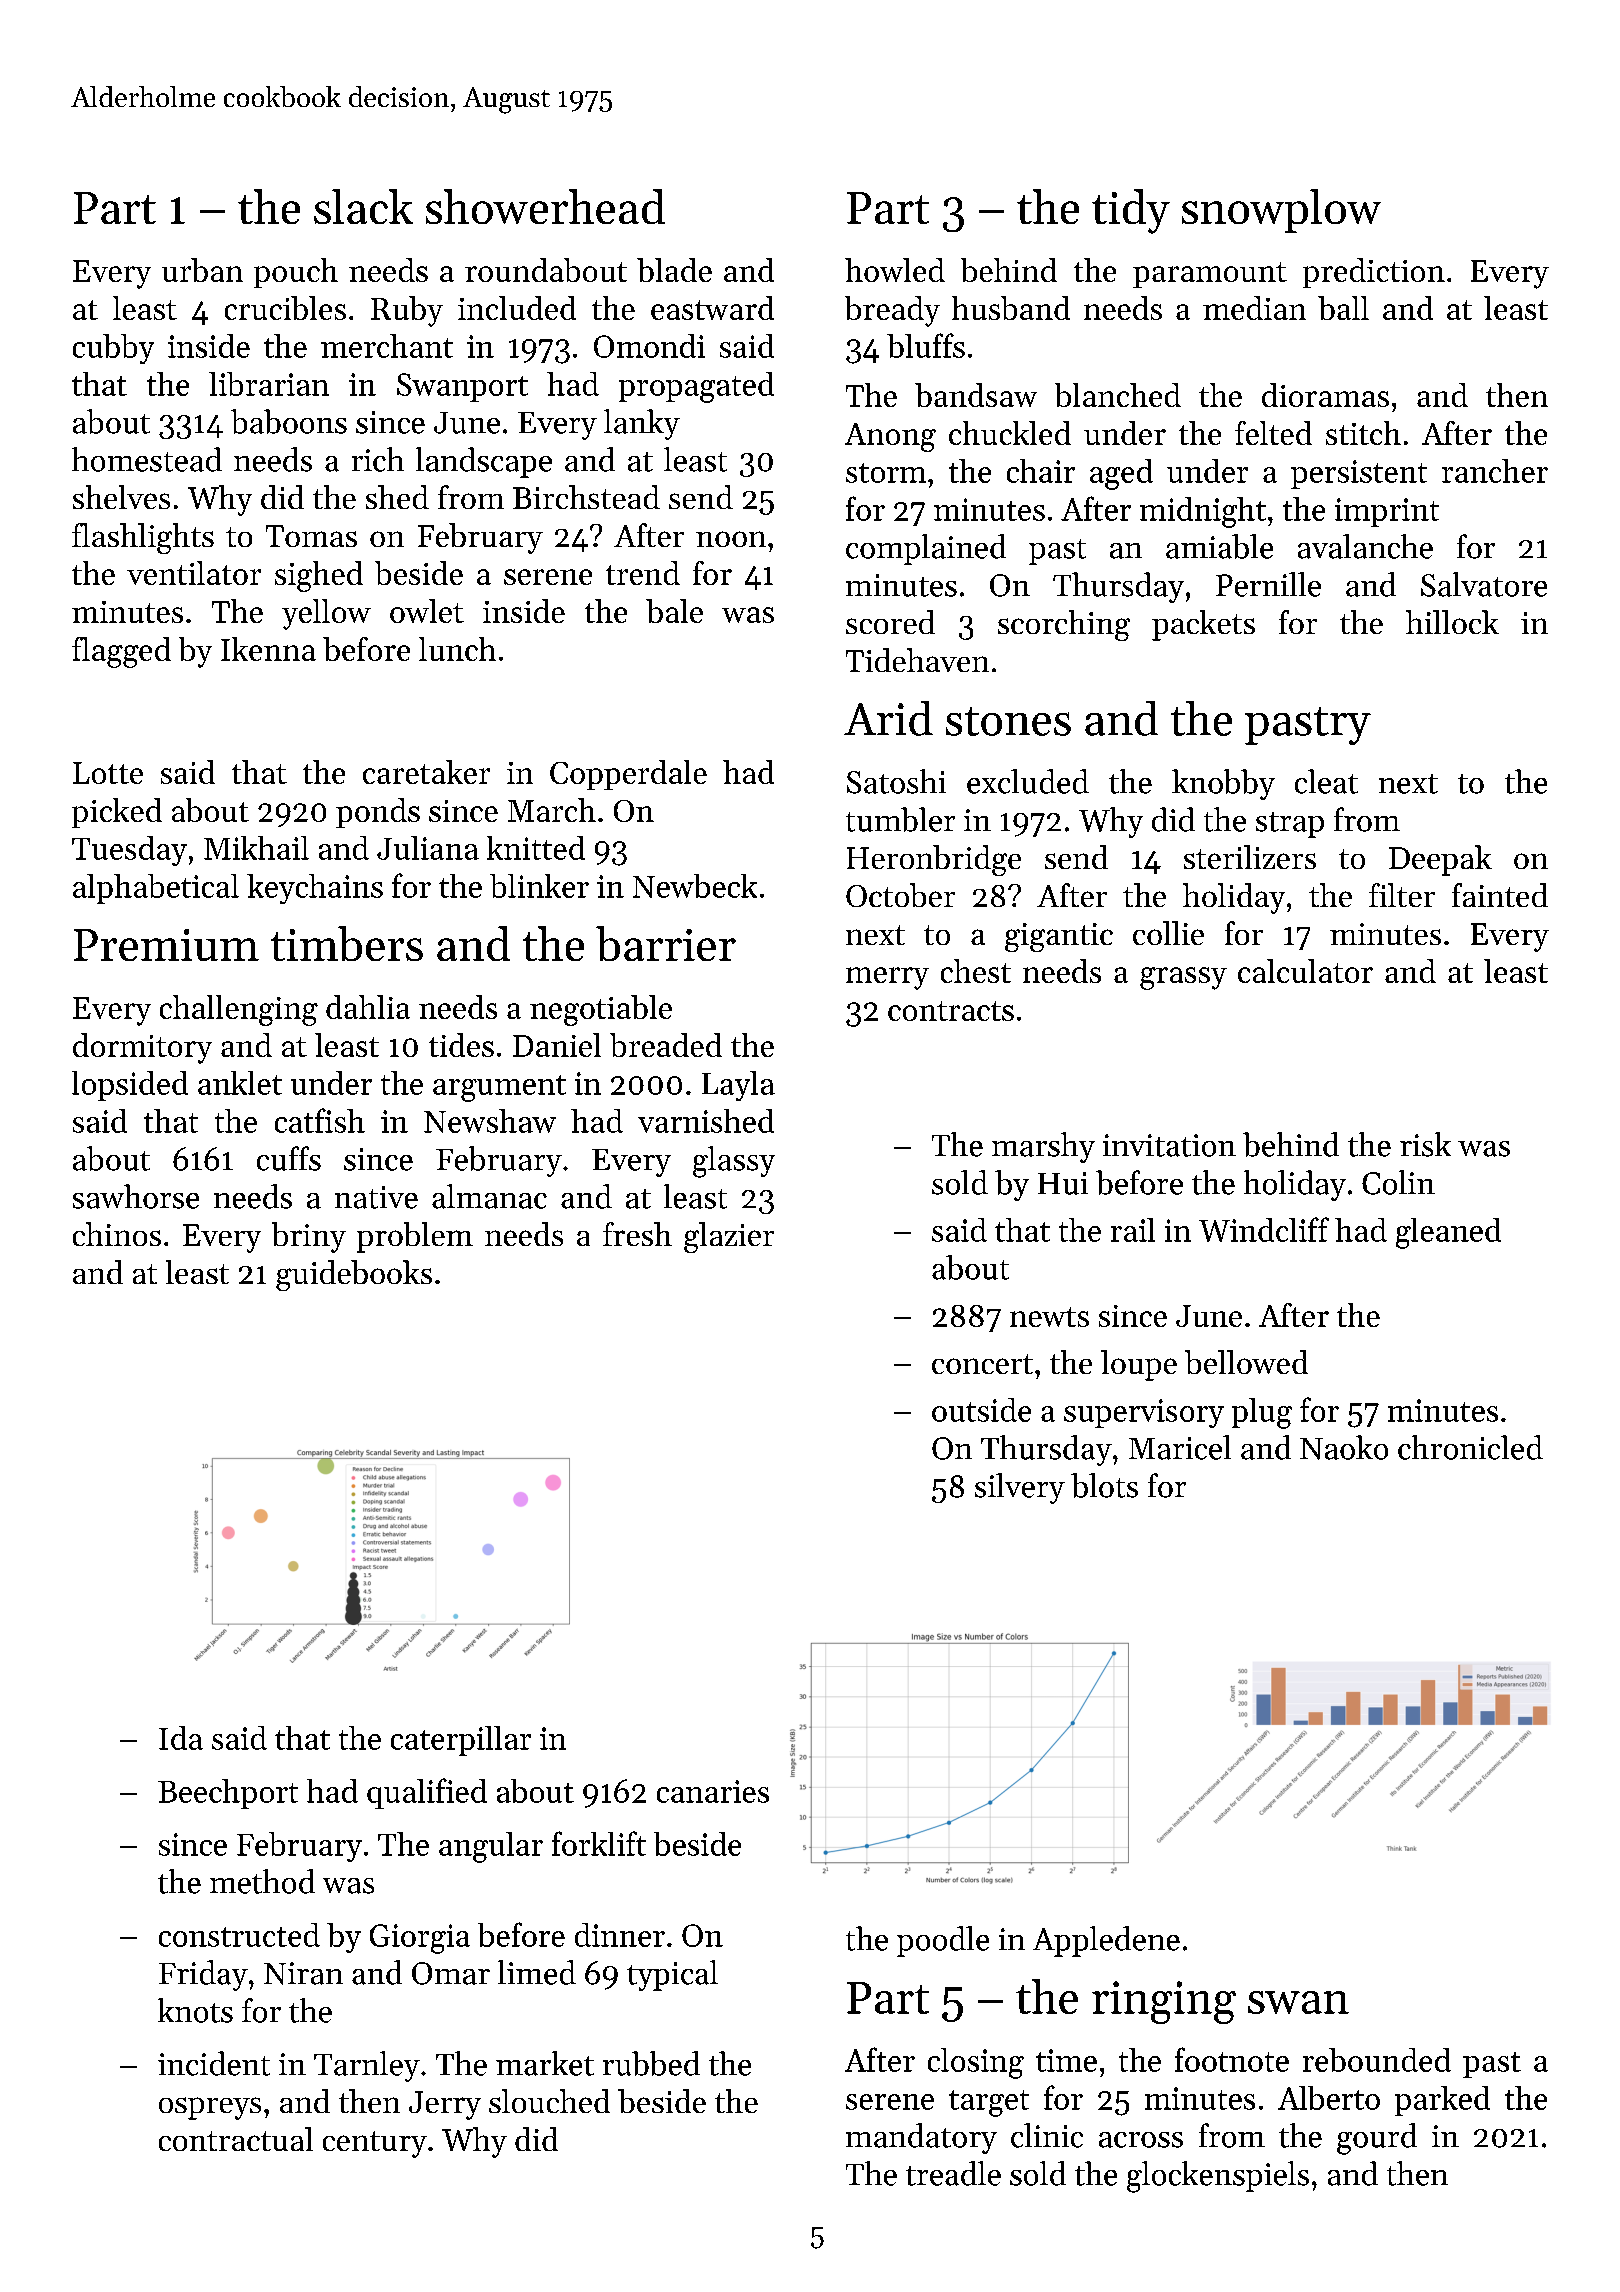 Image resolution: width=1620 pixels, height=2292 pixels. What do you see at coordinates (117, 1234) in the page?
I see `chinos` at bounding box center [117, 1234].
